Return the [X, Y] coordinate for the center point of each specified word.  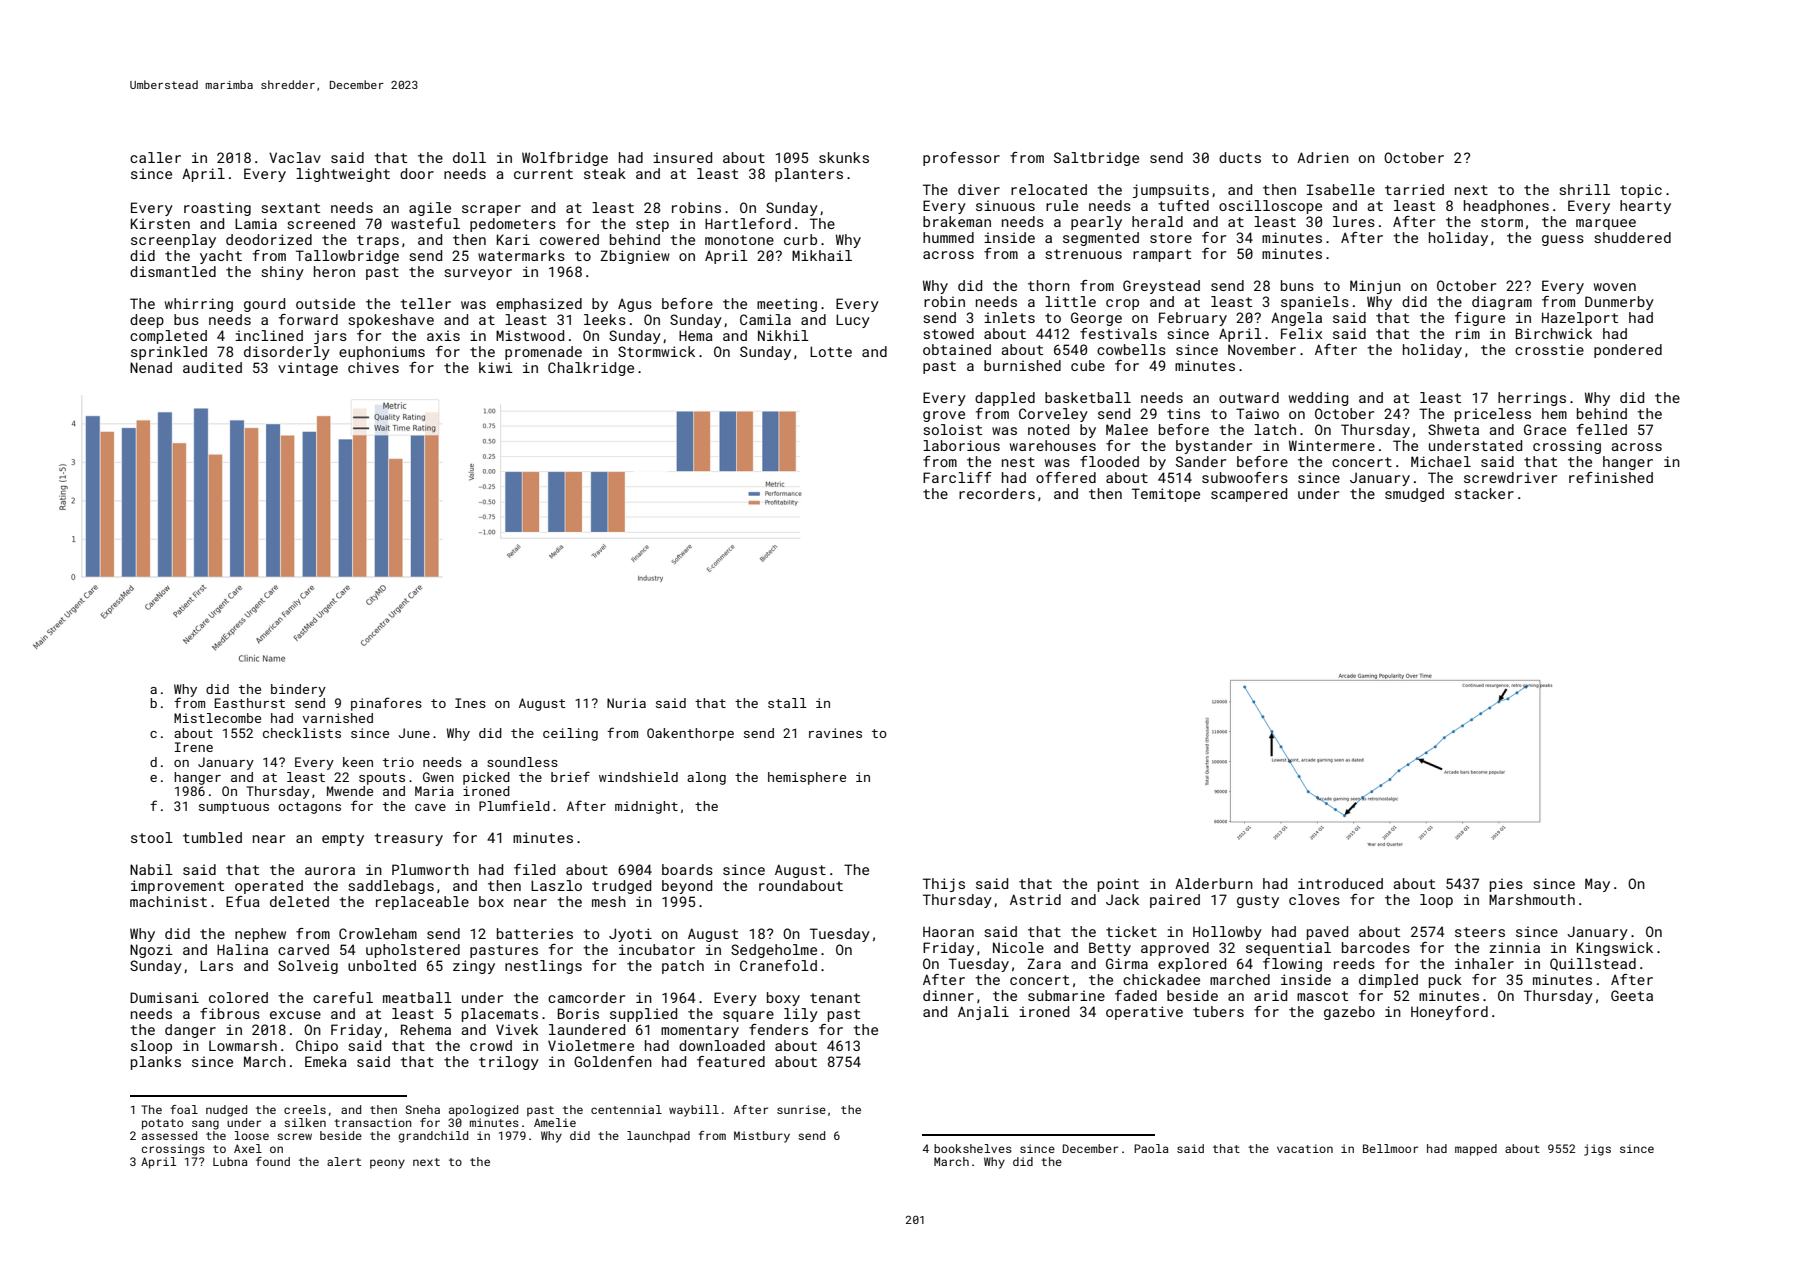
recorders [997, 493]
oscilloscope [1270, 207]
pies [1506, 885]
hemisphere [807, 778]
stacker [1484, 493]
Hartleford [748, 223]
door [417, 173]
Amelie [555, 1122]
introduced [1340, 883]
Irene [193, 747]
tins [1183, 413]
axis [443, 335]
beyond [687, 887]
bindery [298, 690]
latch [1275, 429]
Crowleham [378, 933]
